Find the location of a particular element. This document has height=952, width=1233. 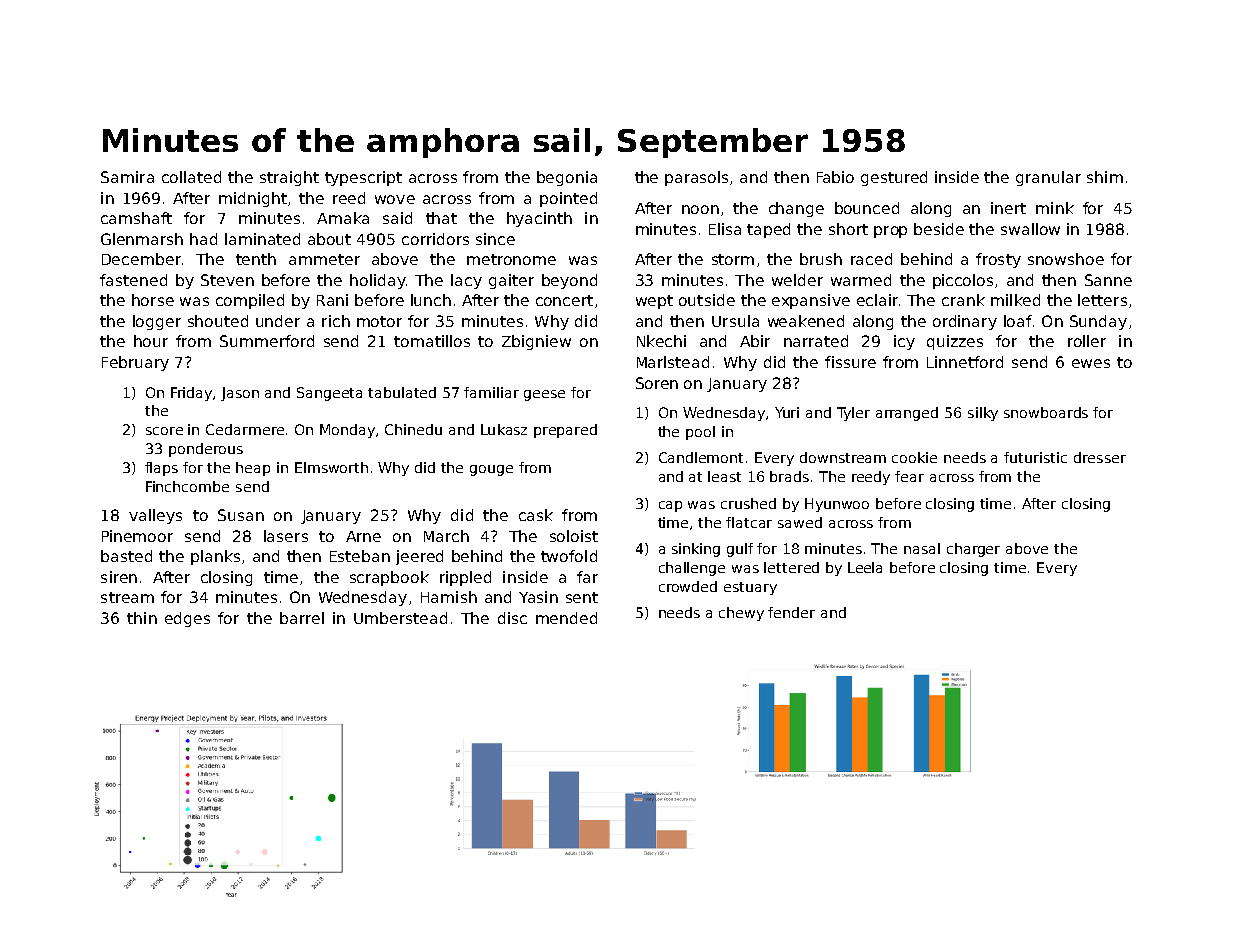

fender is located at coordinates (791, 612).
